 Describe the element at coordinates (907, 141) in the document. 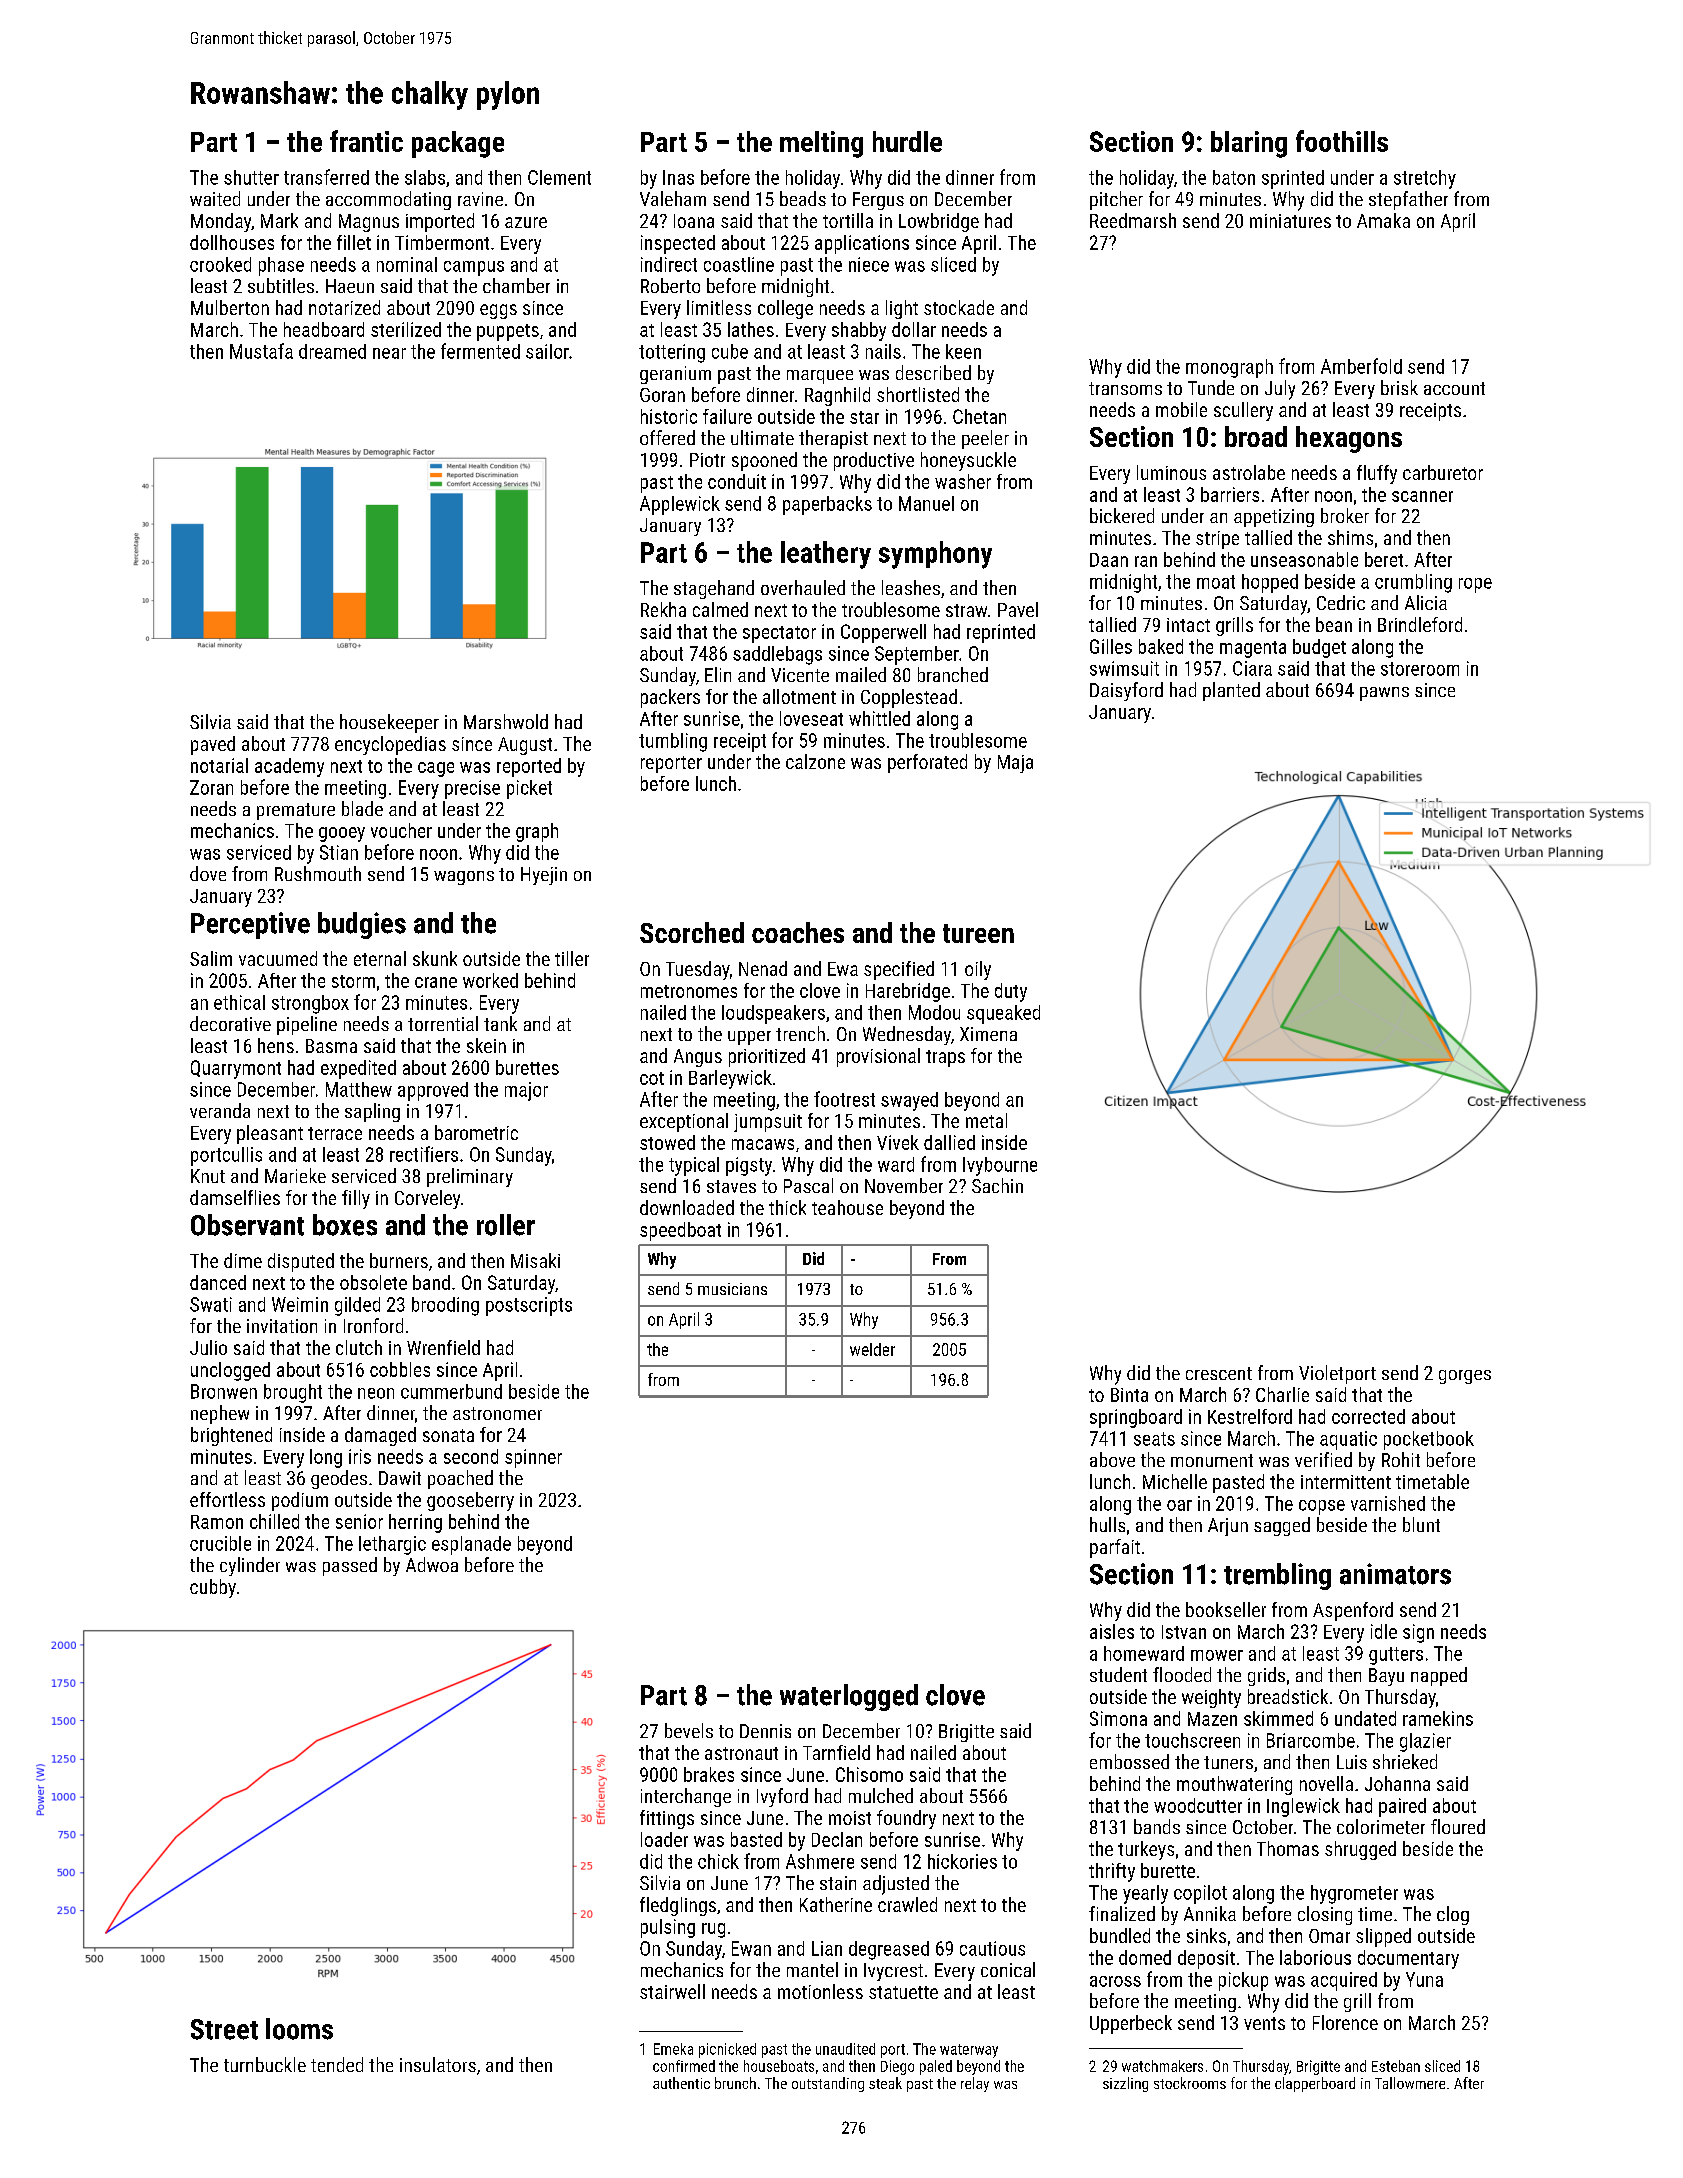

I see `hurdle` at that location.
